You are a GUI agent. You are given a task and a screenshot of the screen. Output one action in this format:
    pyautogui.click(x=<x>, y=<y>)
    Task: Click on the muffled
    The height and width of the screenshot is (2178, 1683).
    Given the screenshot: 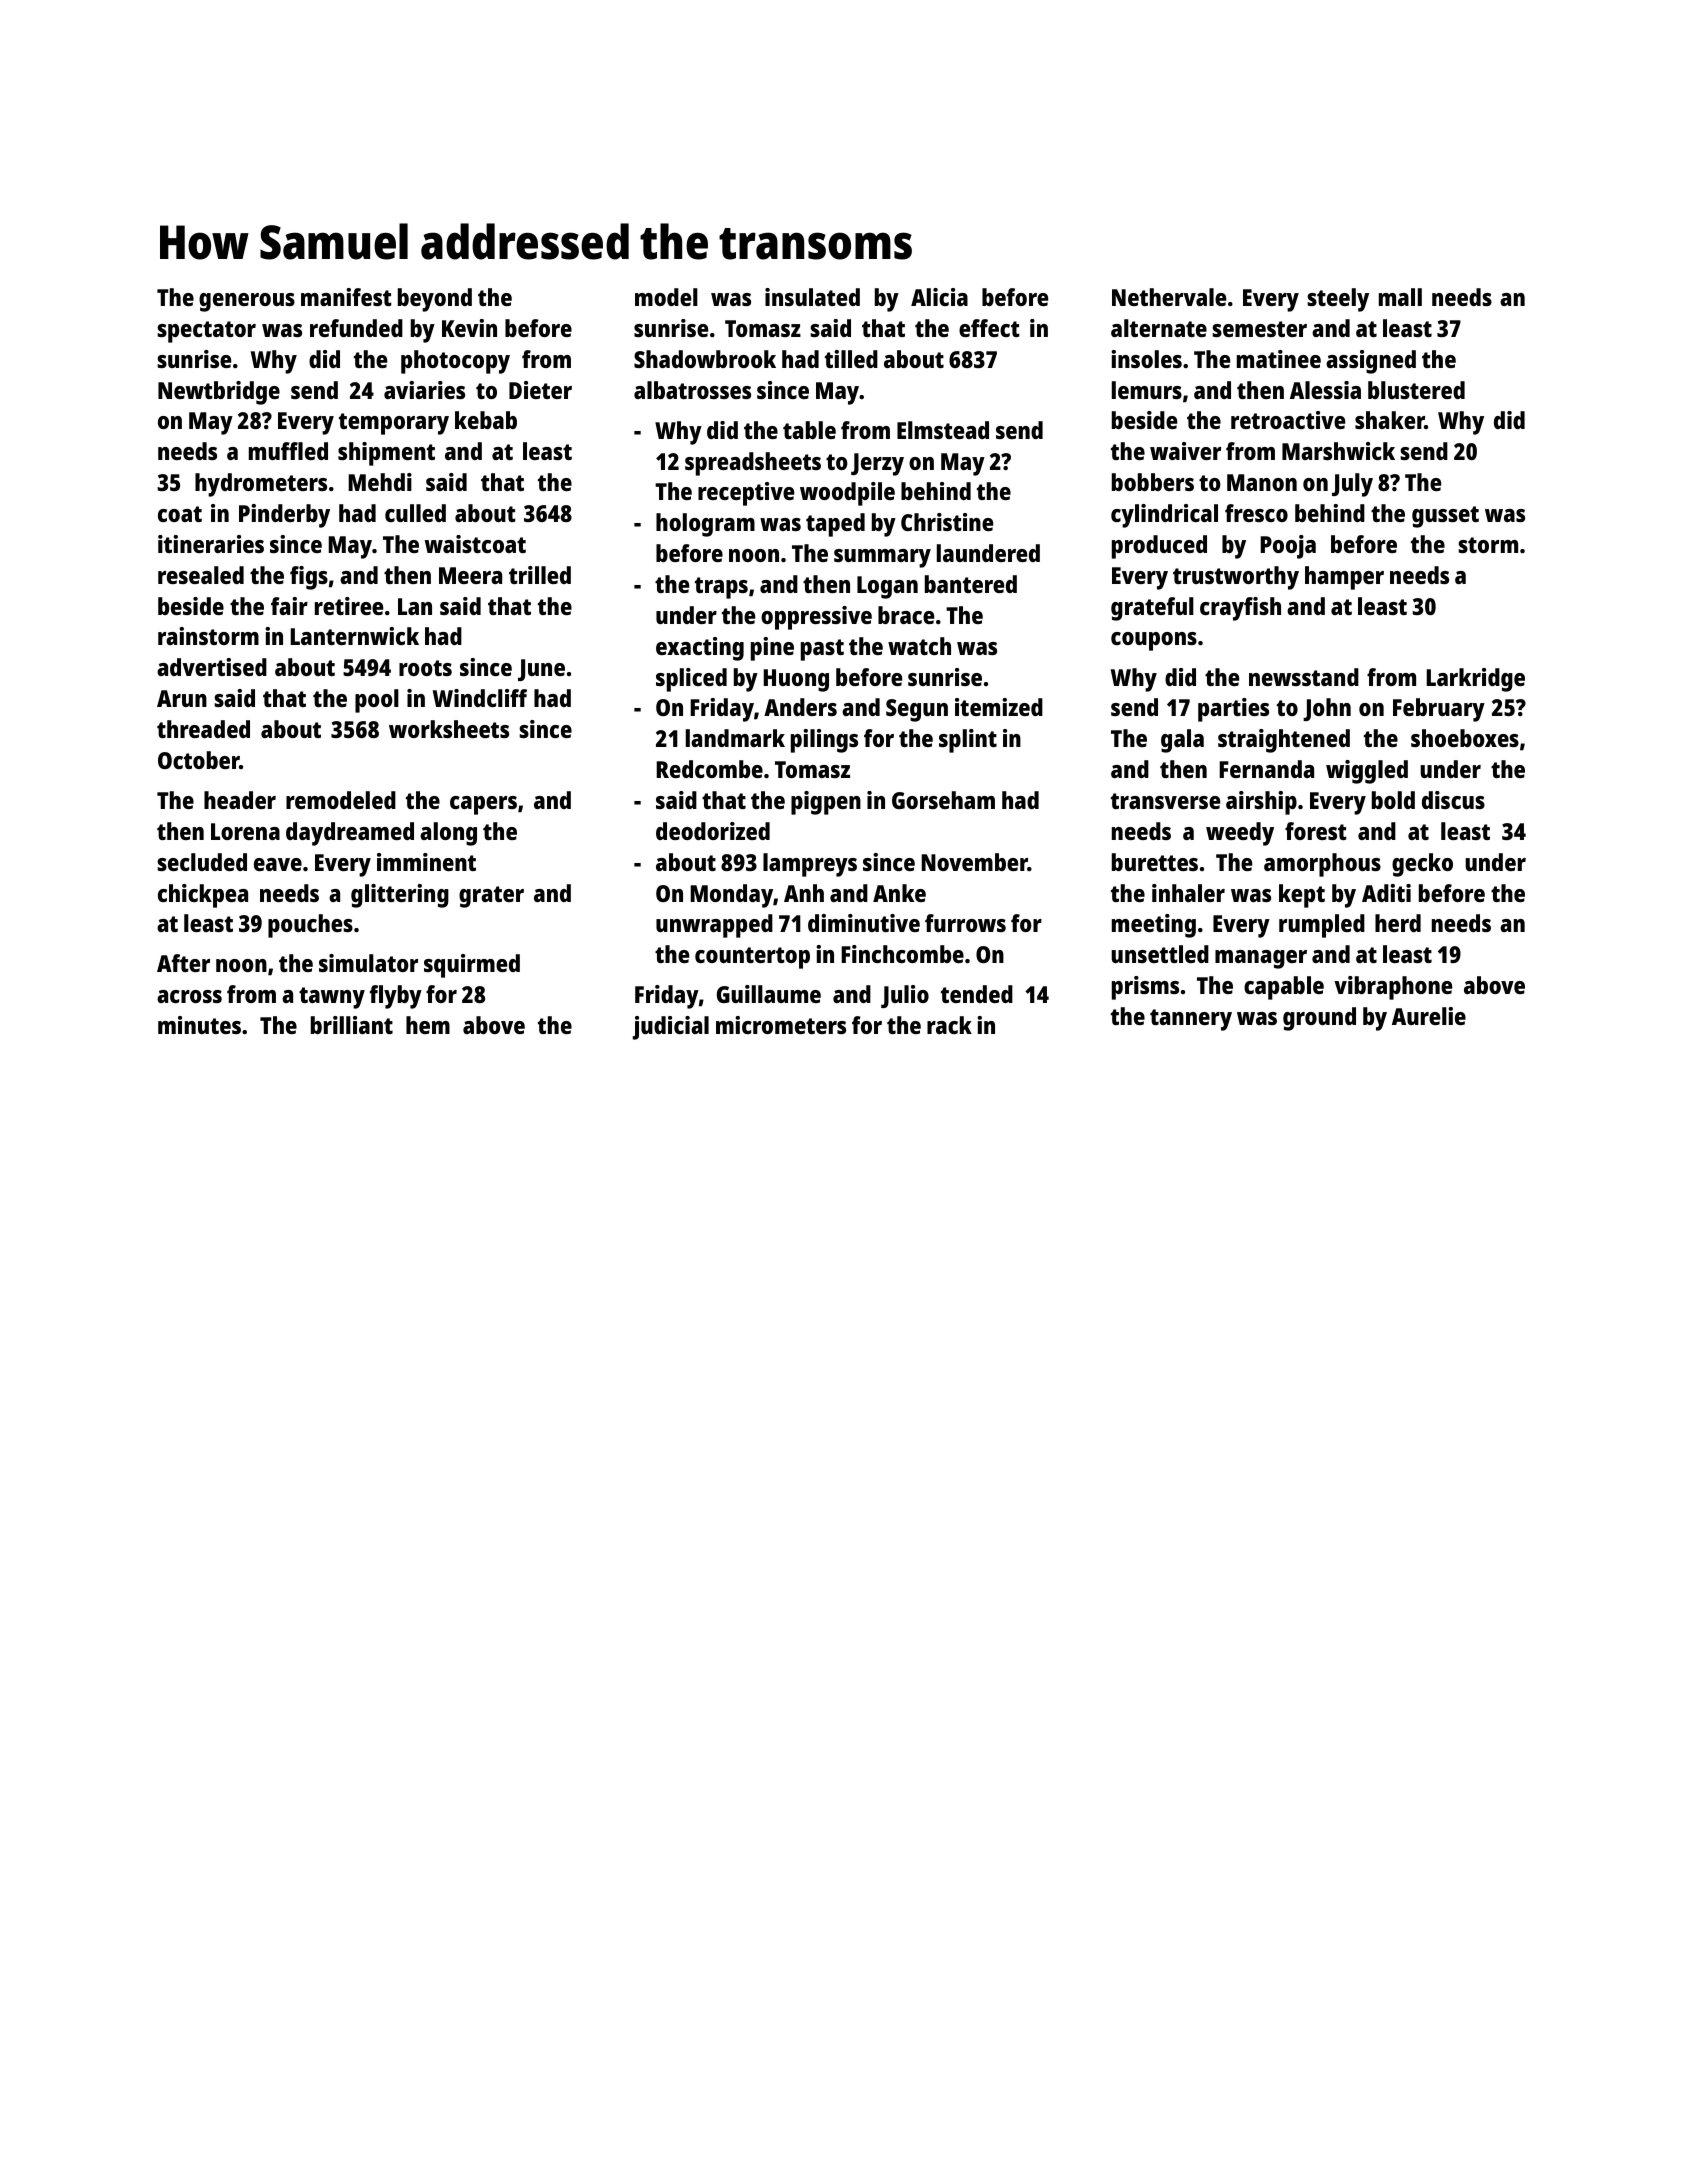 What is the action you would take?
    pyautogui.click(x=288, y=451)
